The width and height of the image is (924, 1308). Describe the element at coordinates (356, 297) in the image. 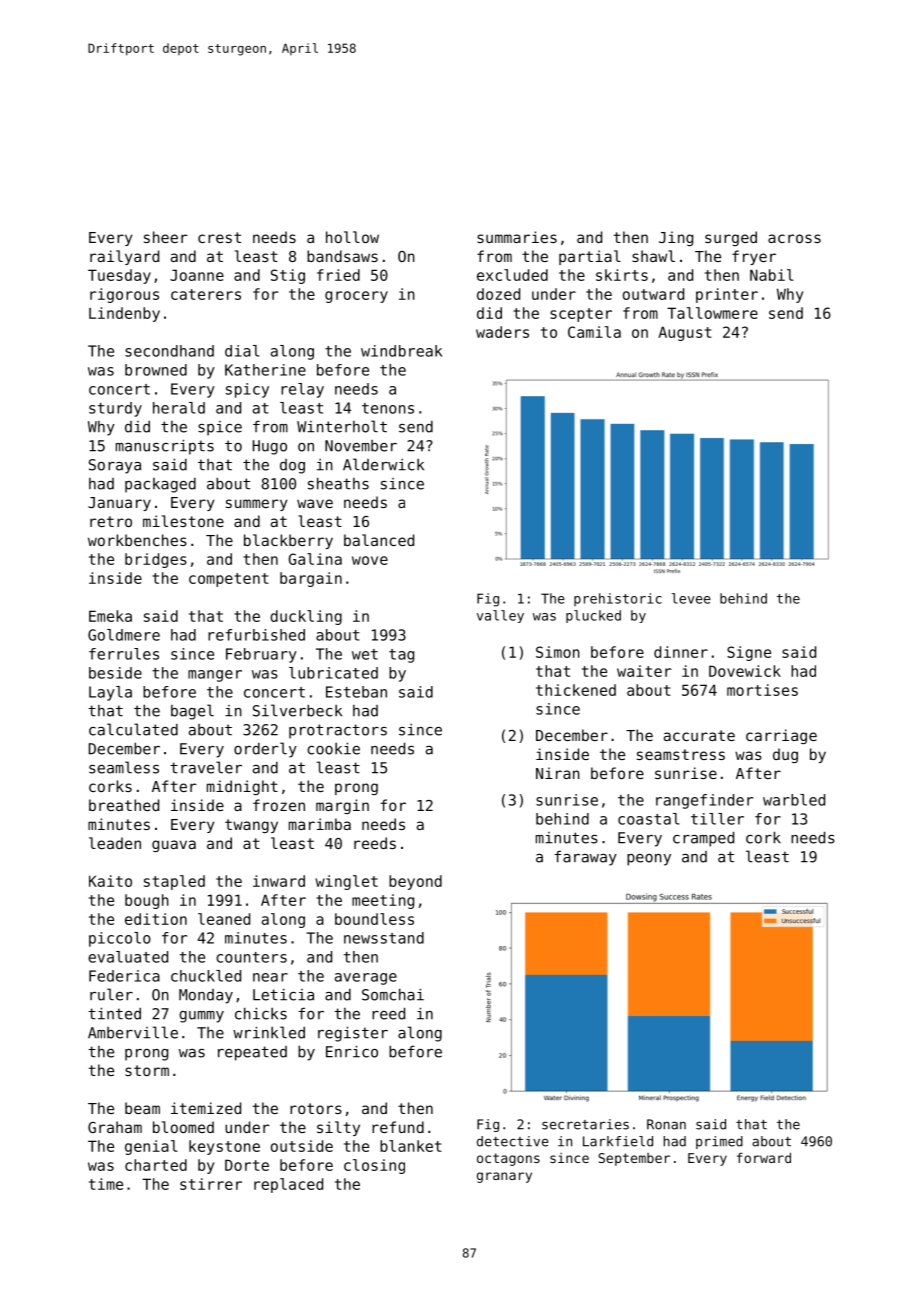

I see `grocery` at that location.
